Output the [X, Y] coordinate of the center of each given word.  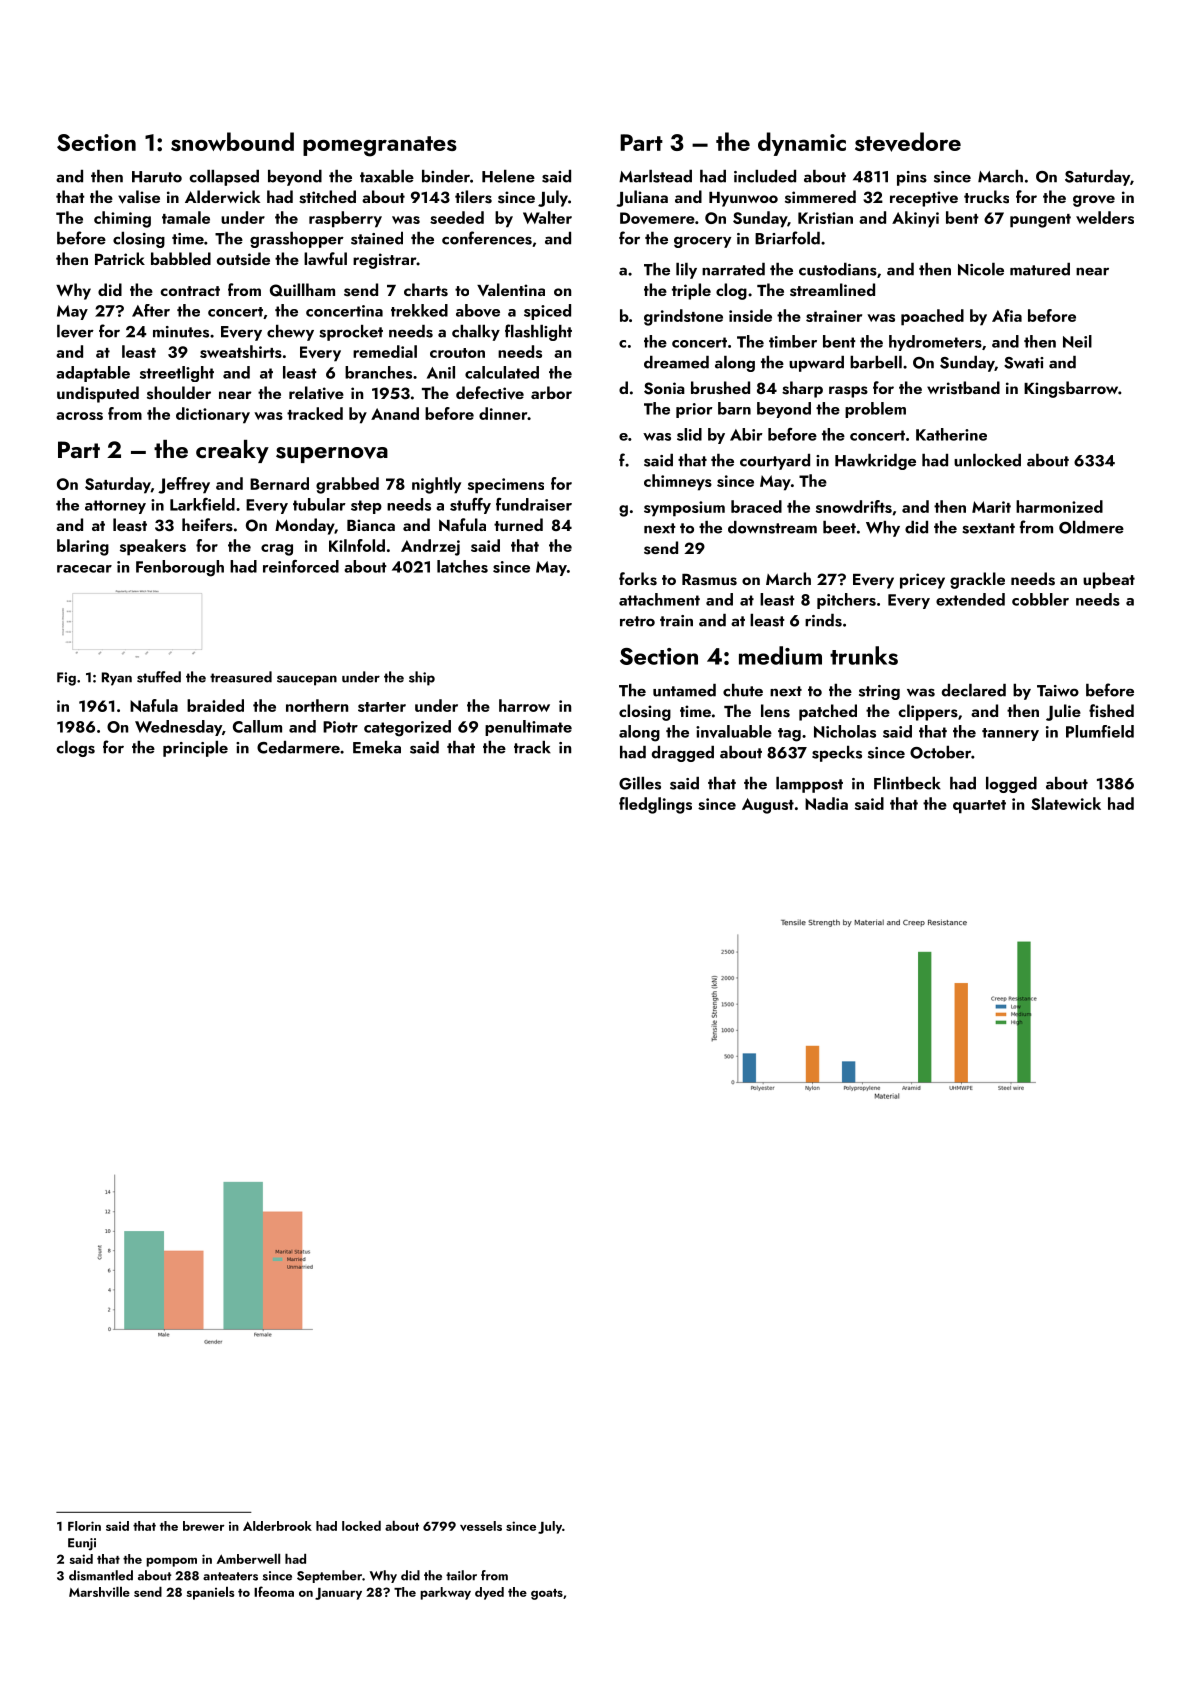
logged [1011, 785]
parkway [445, 1593]
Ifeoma [274, 1591]
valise [139, 197]
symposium [684, 509]
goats [547, 1594]
